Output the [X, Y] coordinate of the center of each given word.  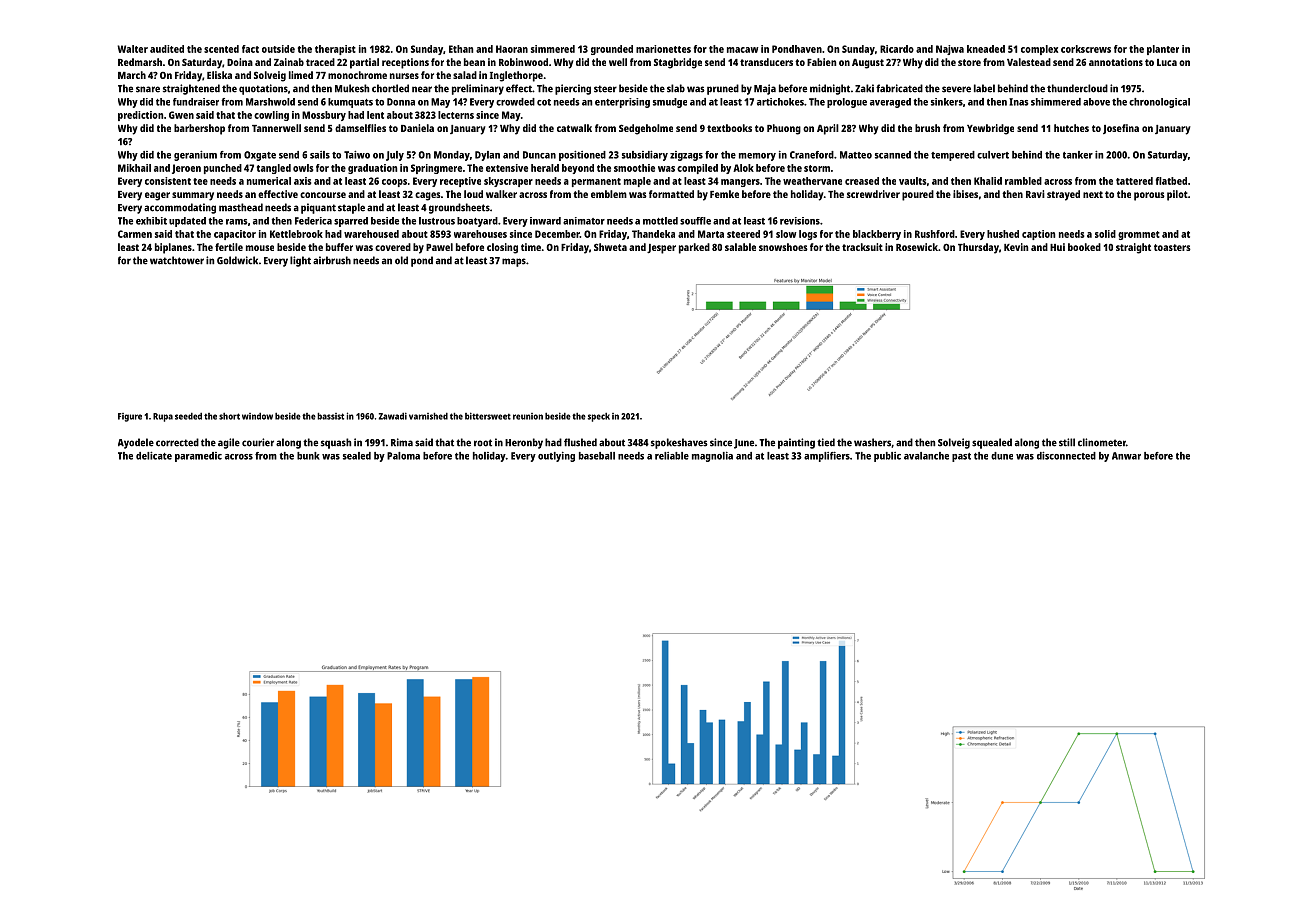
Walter [132, 49]
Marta [711, 234]
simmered [553, 49]
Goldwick [237, 260]
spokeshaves [679, 443]
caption [1038, 235]
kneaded [986, 49]
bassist [330, 416]
